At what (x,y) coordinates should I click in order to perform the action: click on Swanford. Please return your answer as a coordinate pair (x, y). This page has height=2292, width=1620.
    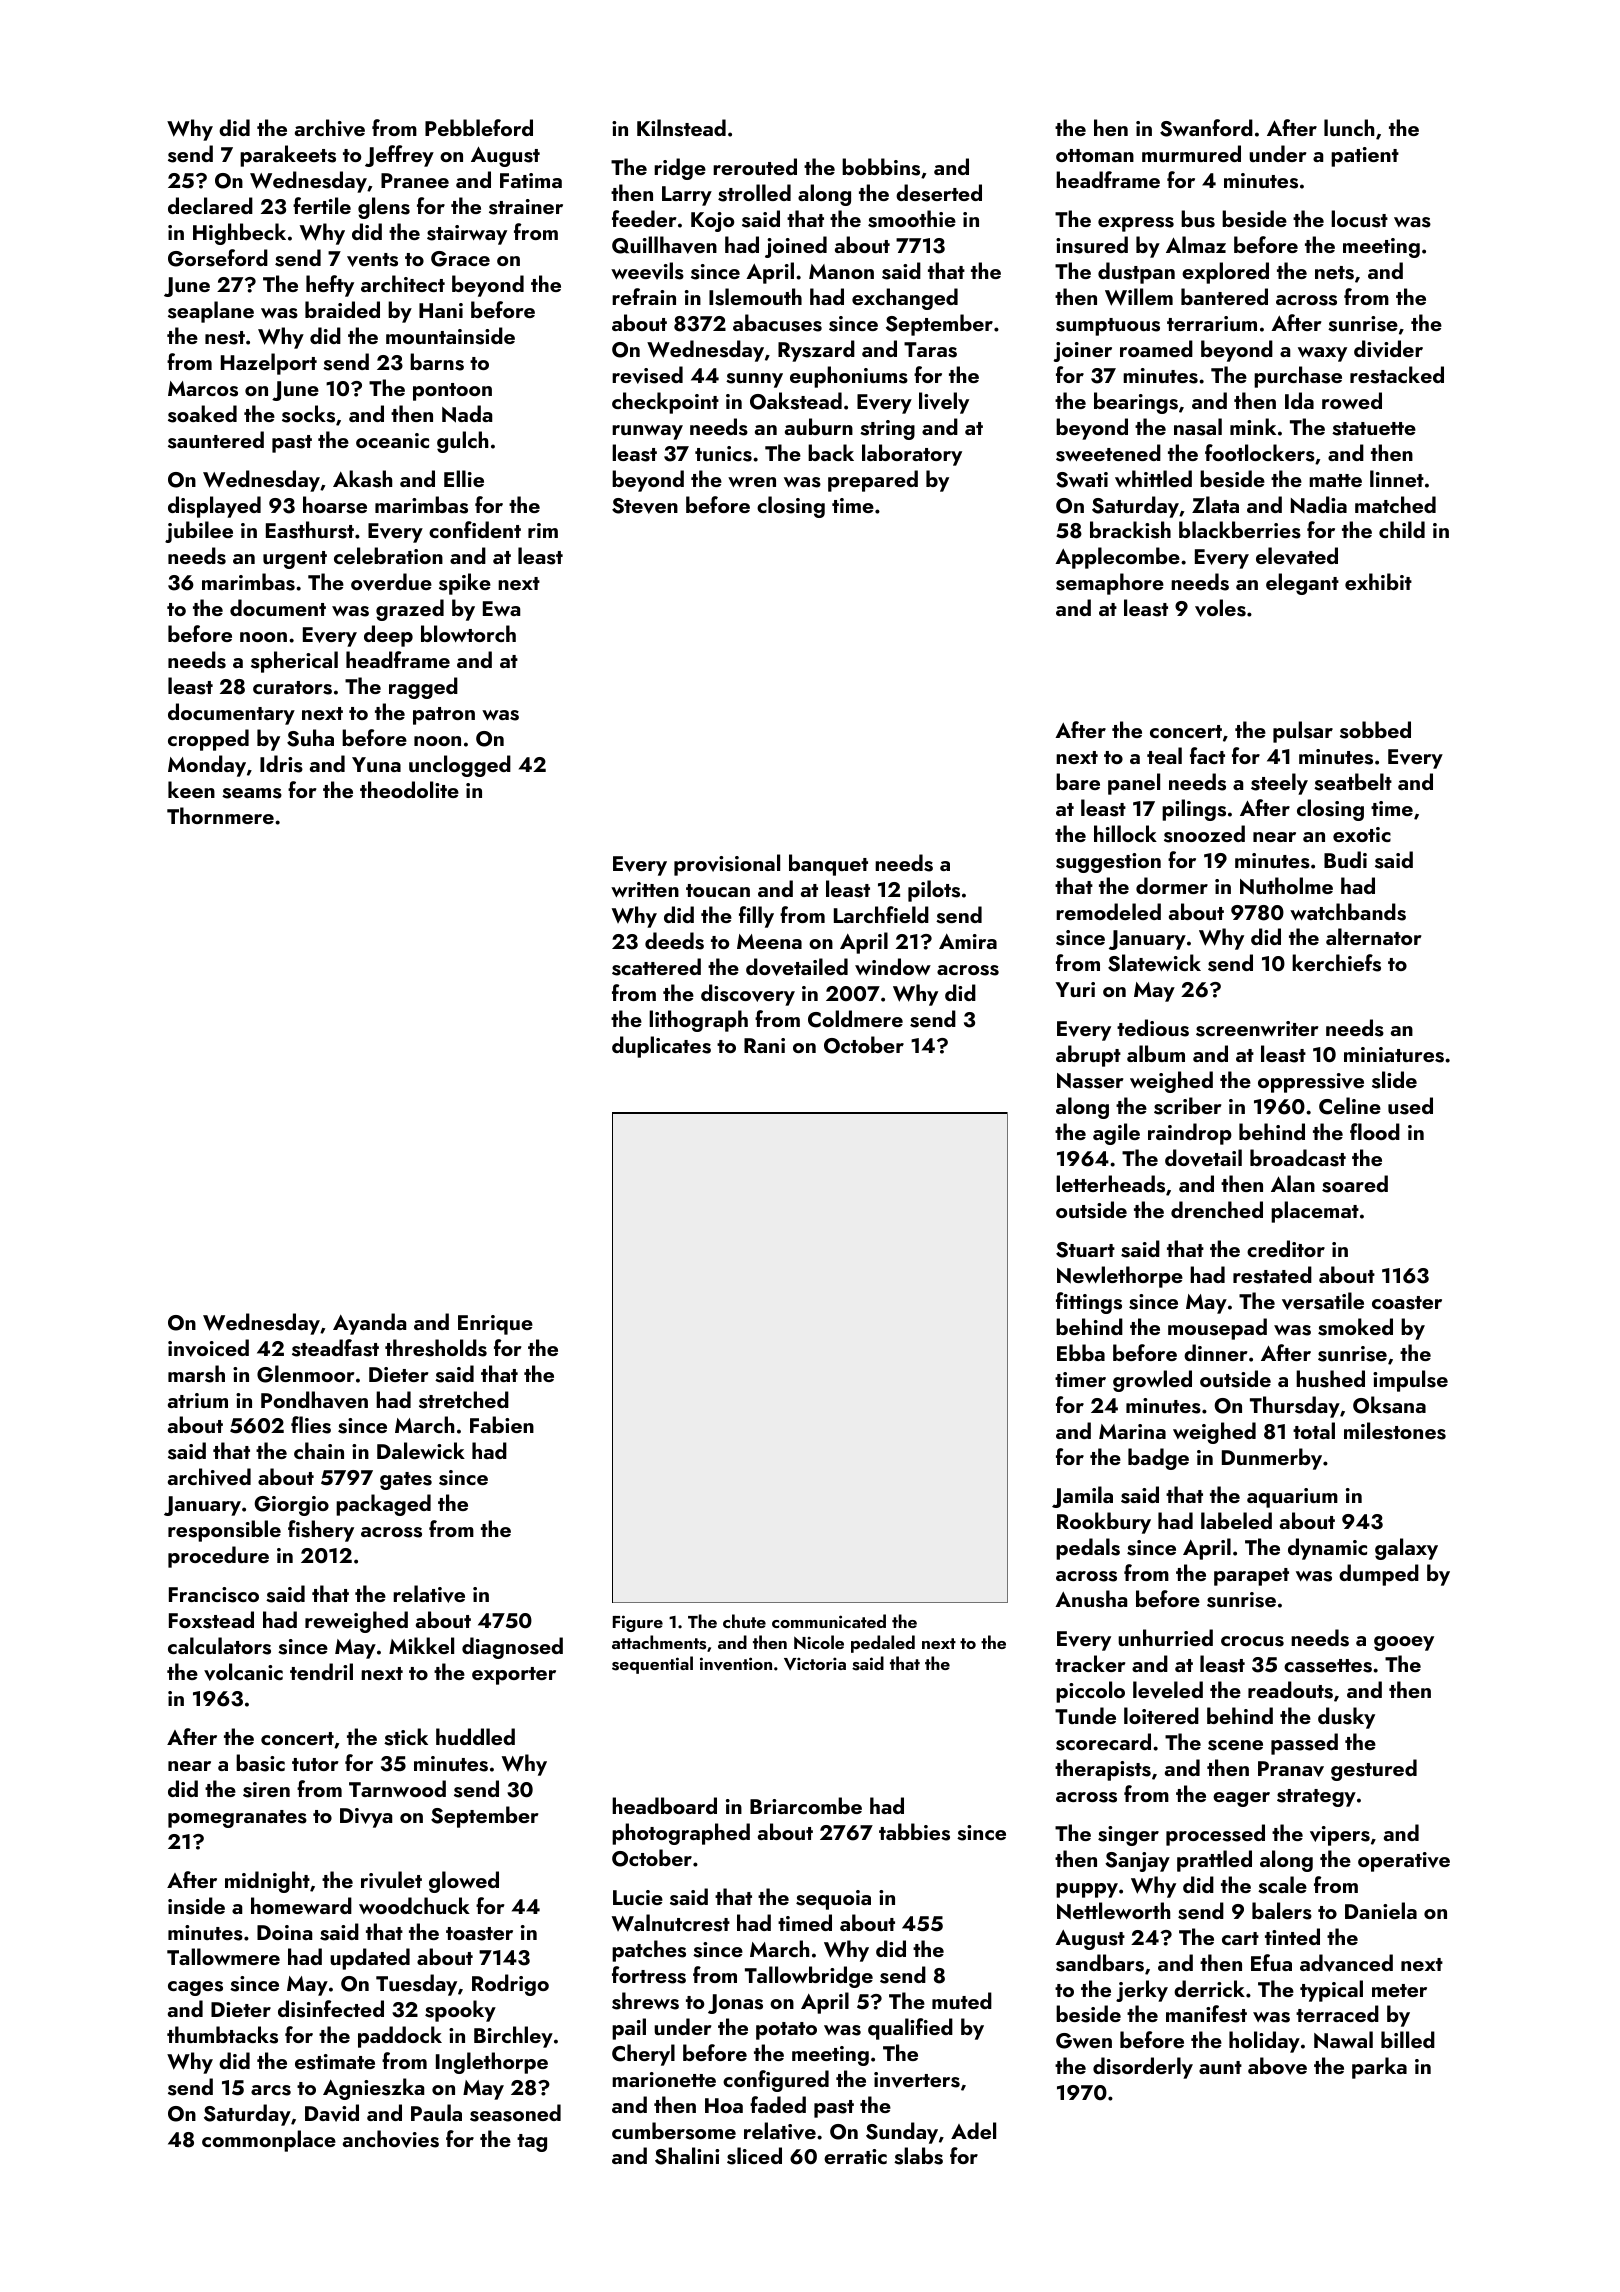
    Looking at the image, I should click on (1206, 128).
